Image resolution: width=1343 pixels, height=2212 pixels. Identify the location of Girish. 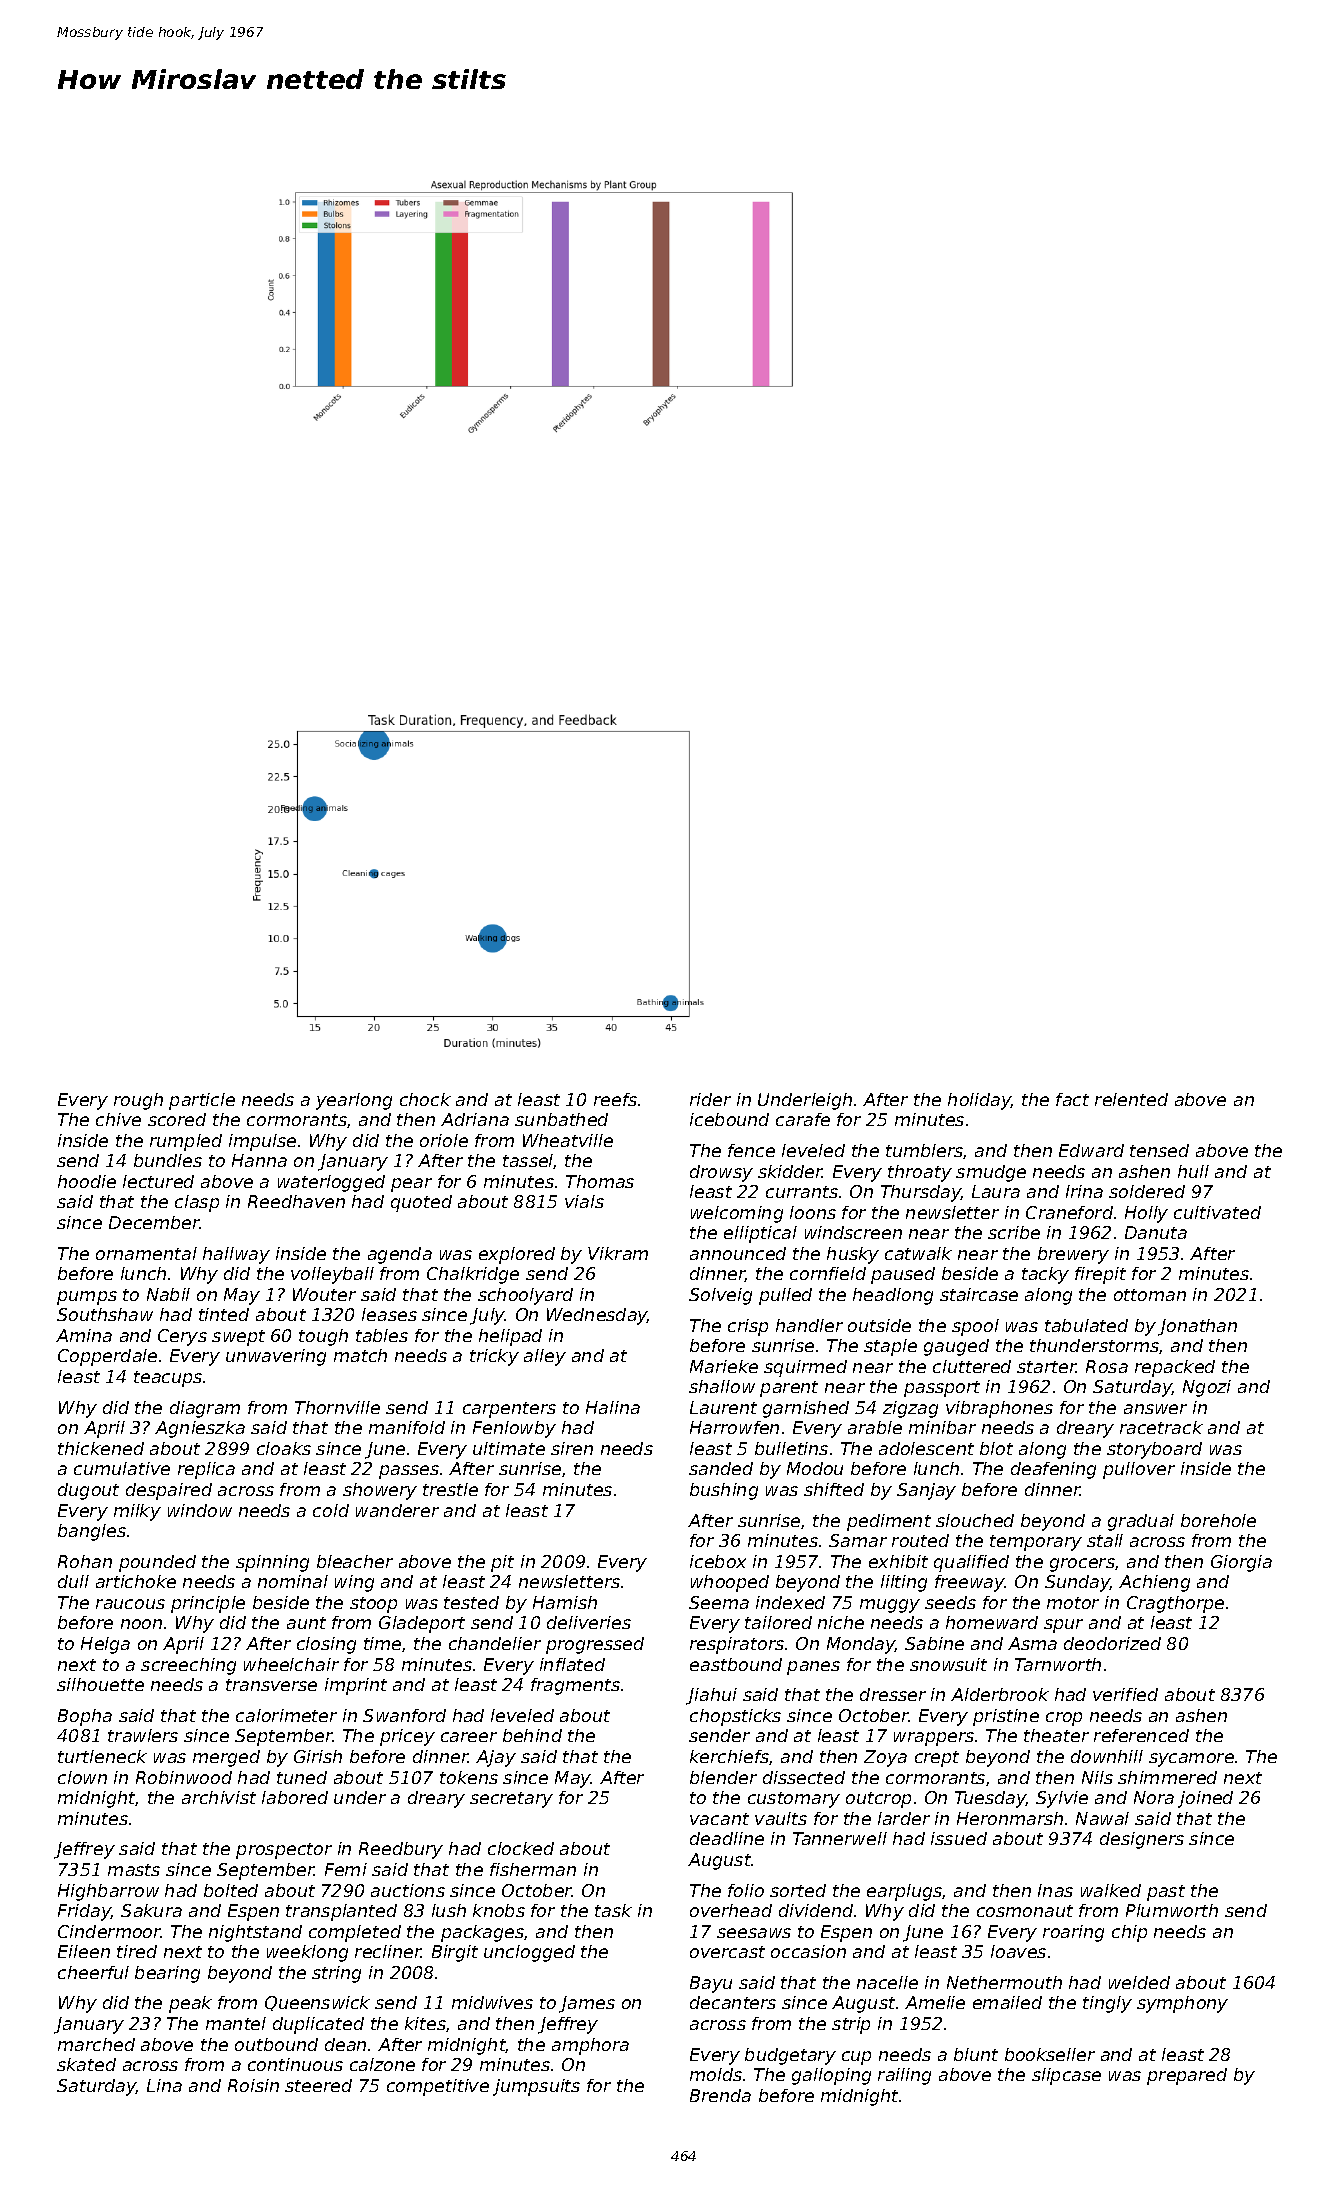
(318, 1756).
